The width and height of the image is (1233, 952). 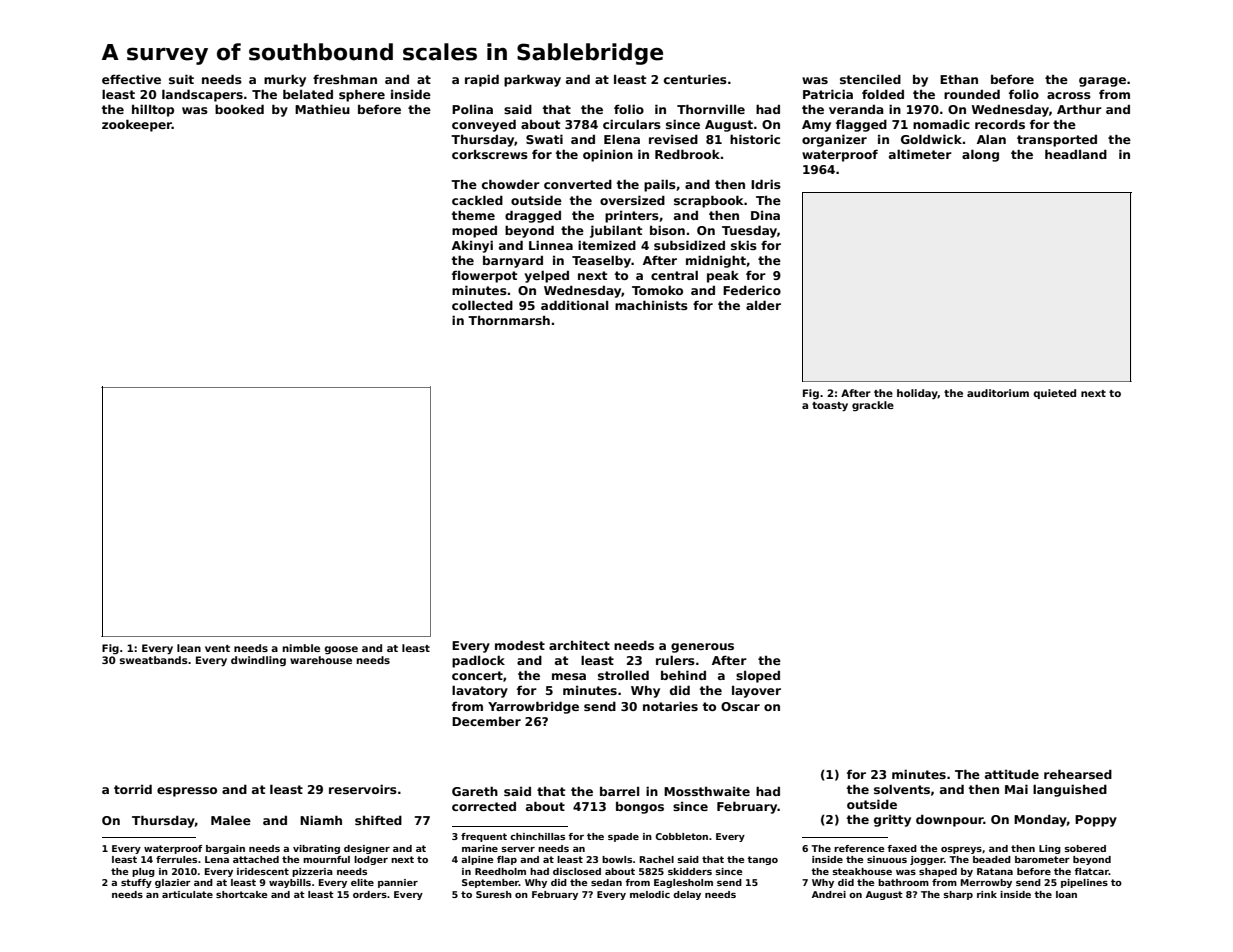 I want to click on goose, so click(x=341, y=650).
